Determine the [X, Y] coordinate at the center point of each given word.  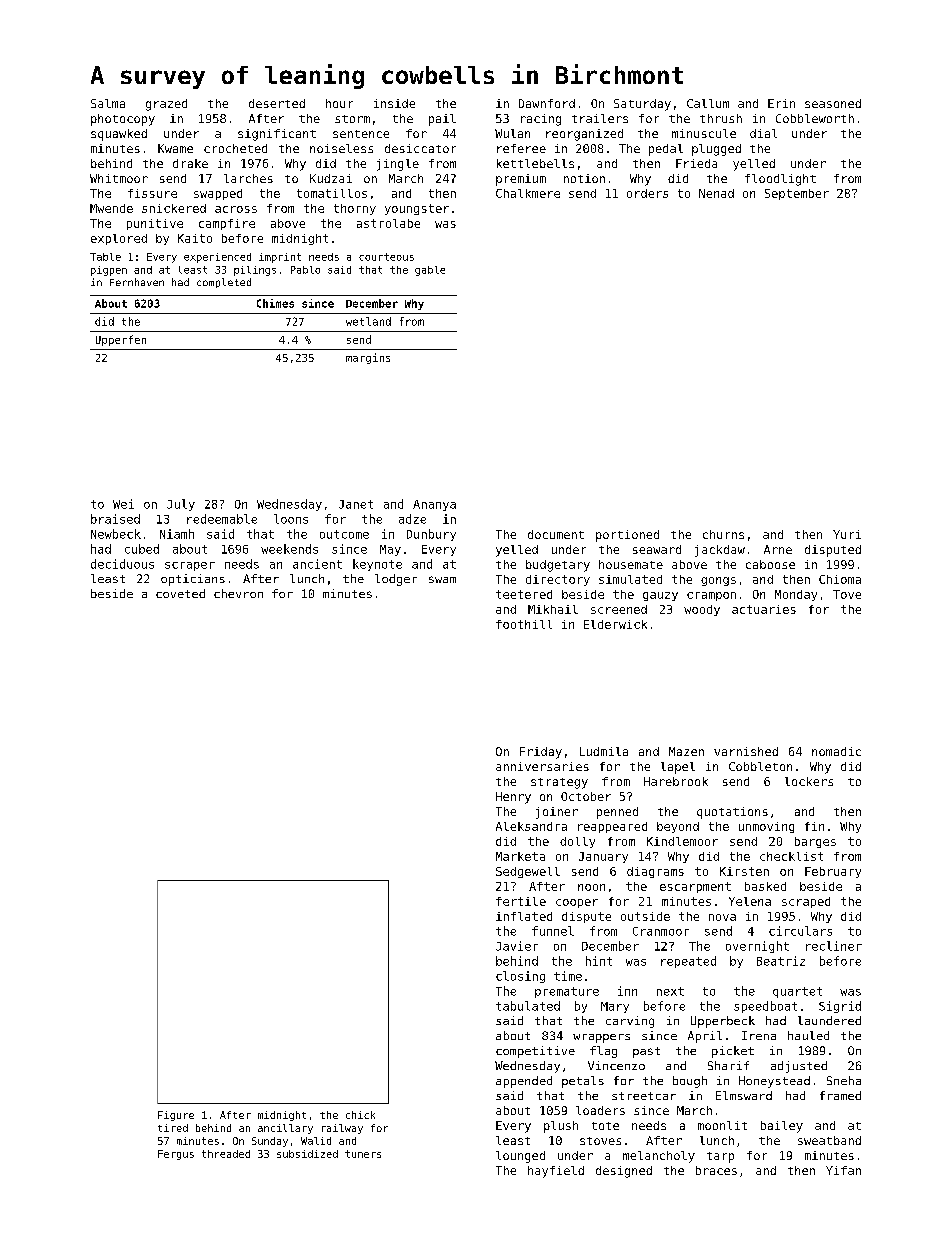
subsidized [307, 1154]
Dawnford [547, 103]
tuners [363, 1154]
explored [119, 239]
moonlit [722, 1125]
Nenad [716, 193]
